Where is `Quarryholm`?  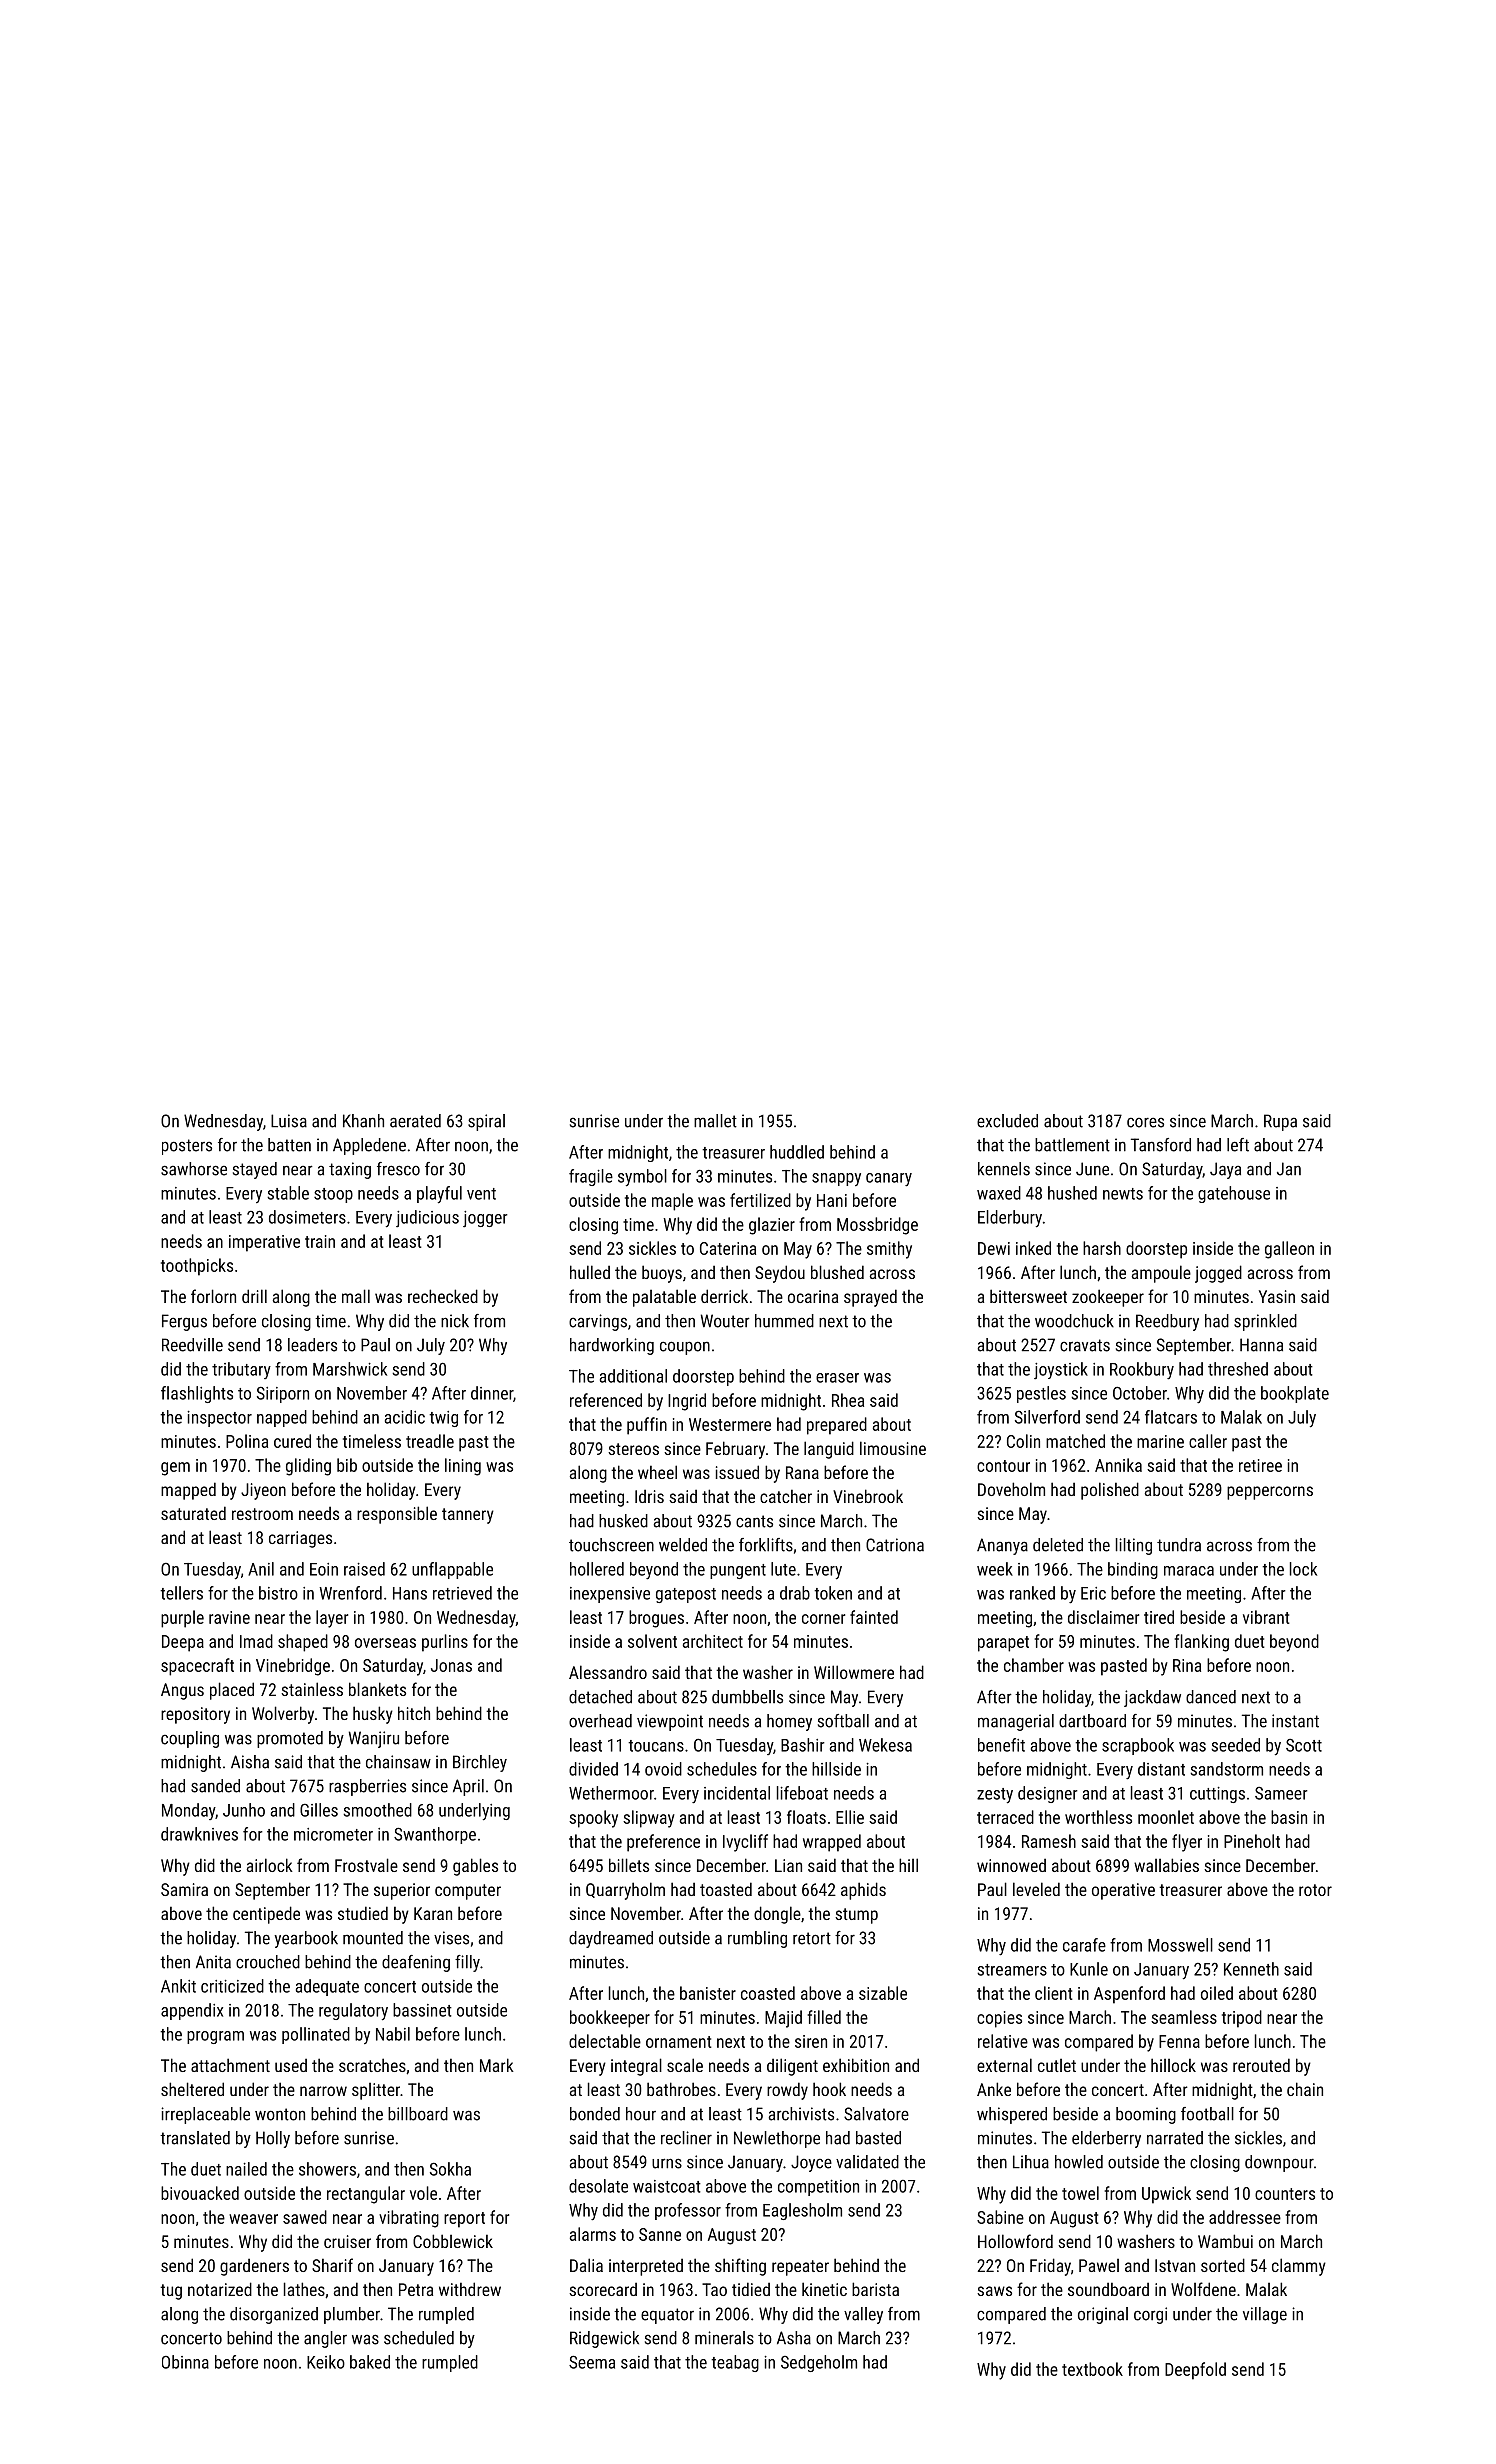 Quarryholm is located at coordinates (625, 1891).
